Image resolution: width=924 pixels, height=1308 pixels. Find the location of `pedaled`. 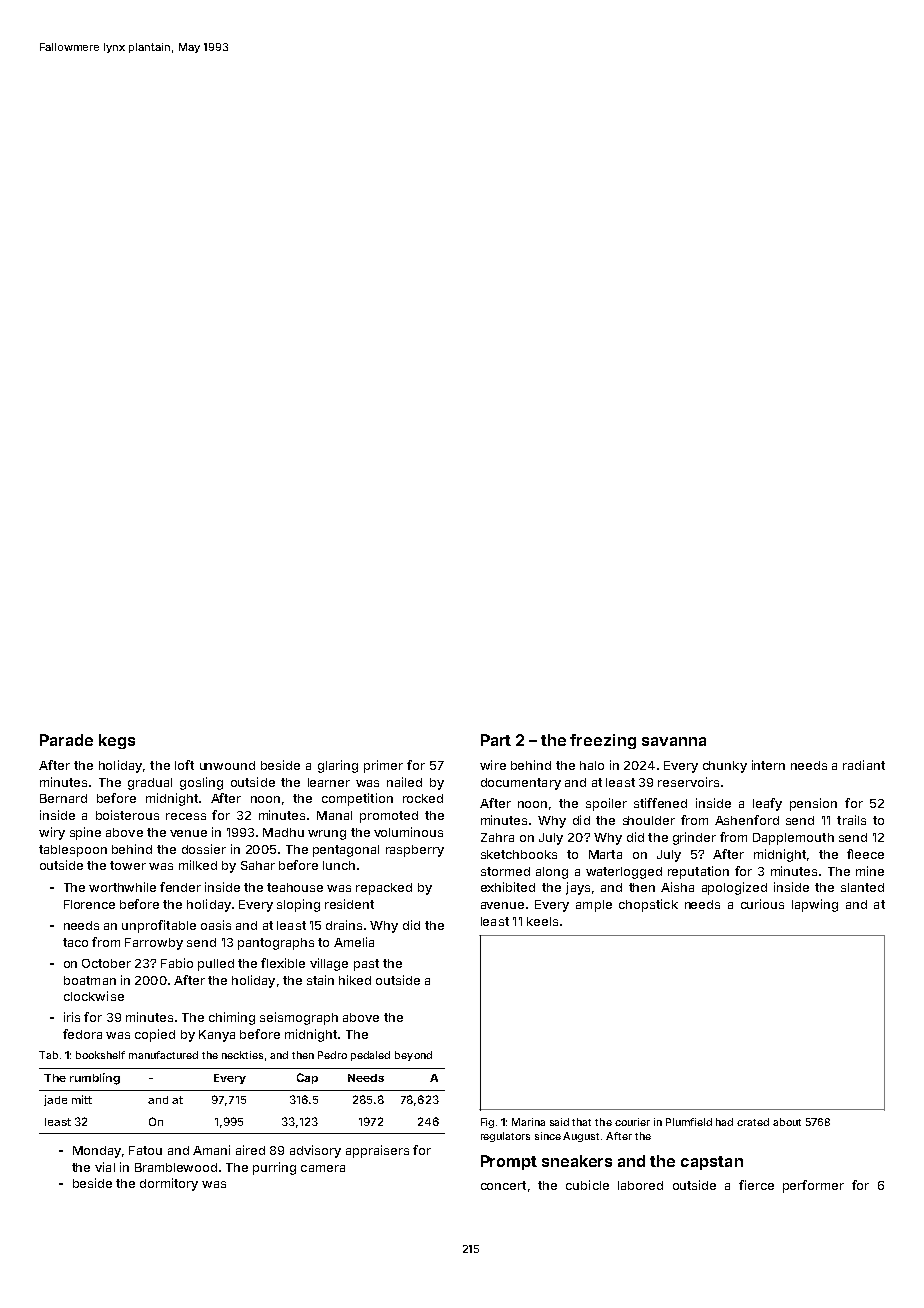

pedaled is located at coordinates (370, 1056).
